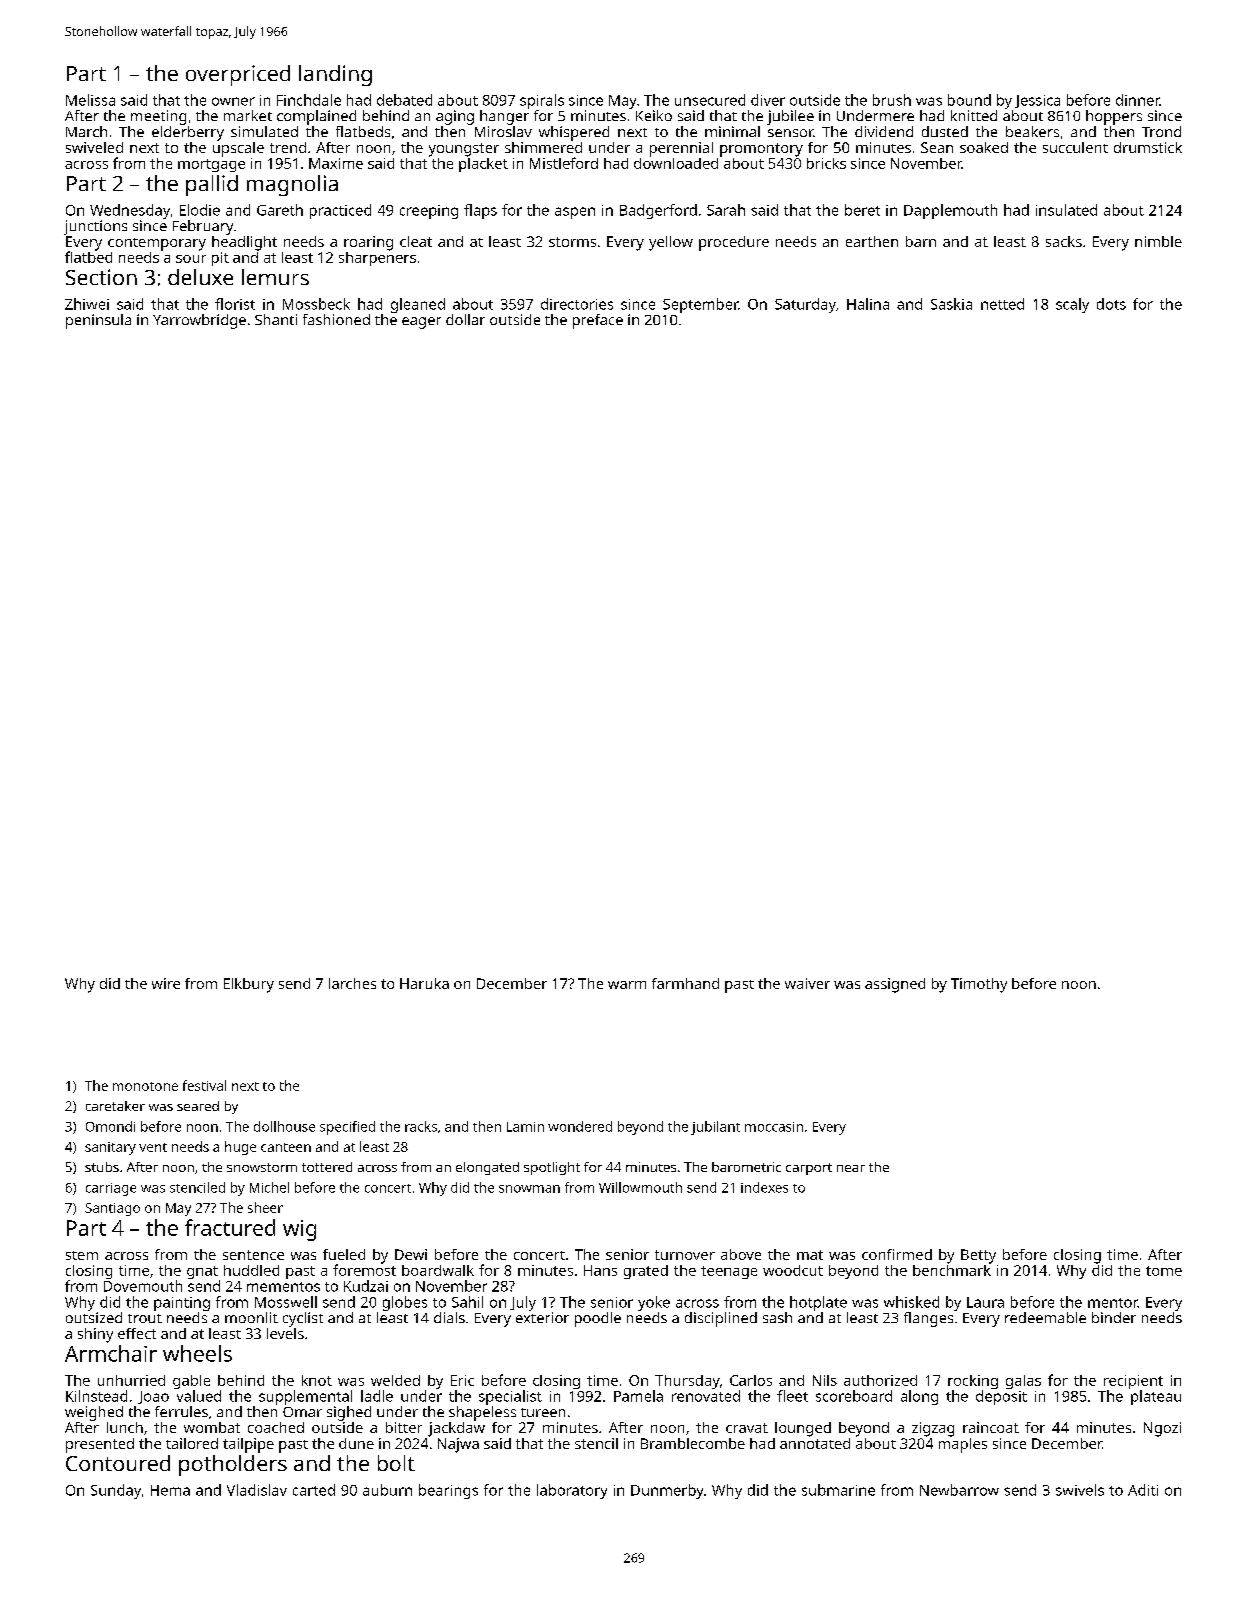 Image resolution: width=1247 pixels, height=1614 pixels. I want to click on bound, so click(969, 100).
